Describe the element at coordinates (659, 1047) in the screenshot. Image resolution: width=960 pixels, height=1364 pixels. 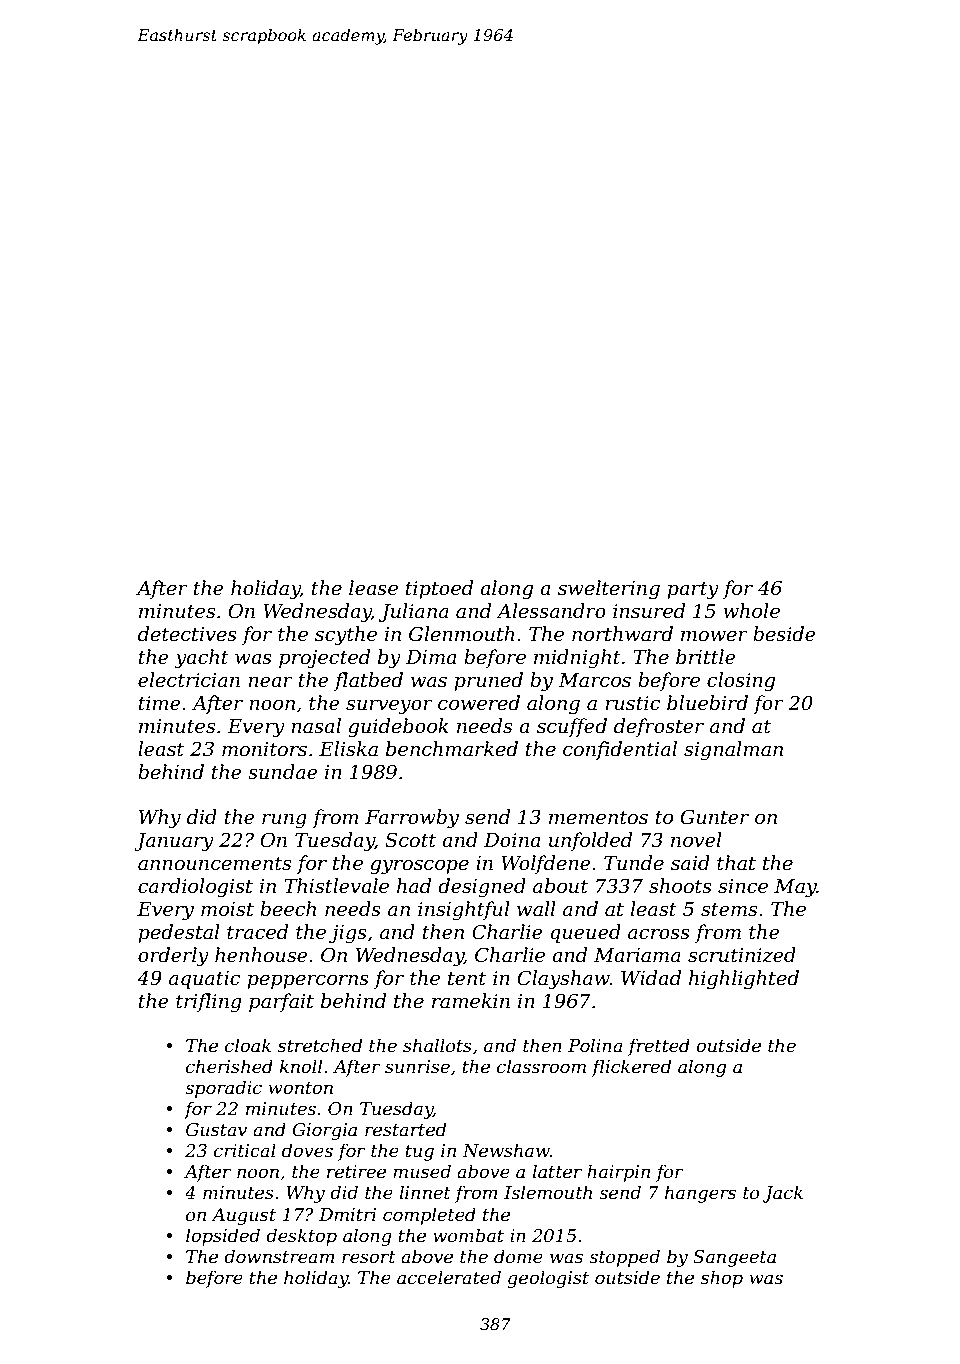
I see `fretted` at that location.
